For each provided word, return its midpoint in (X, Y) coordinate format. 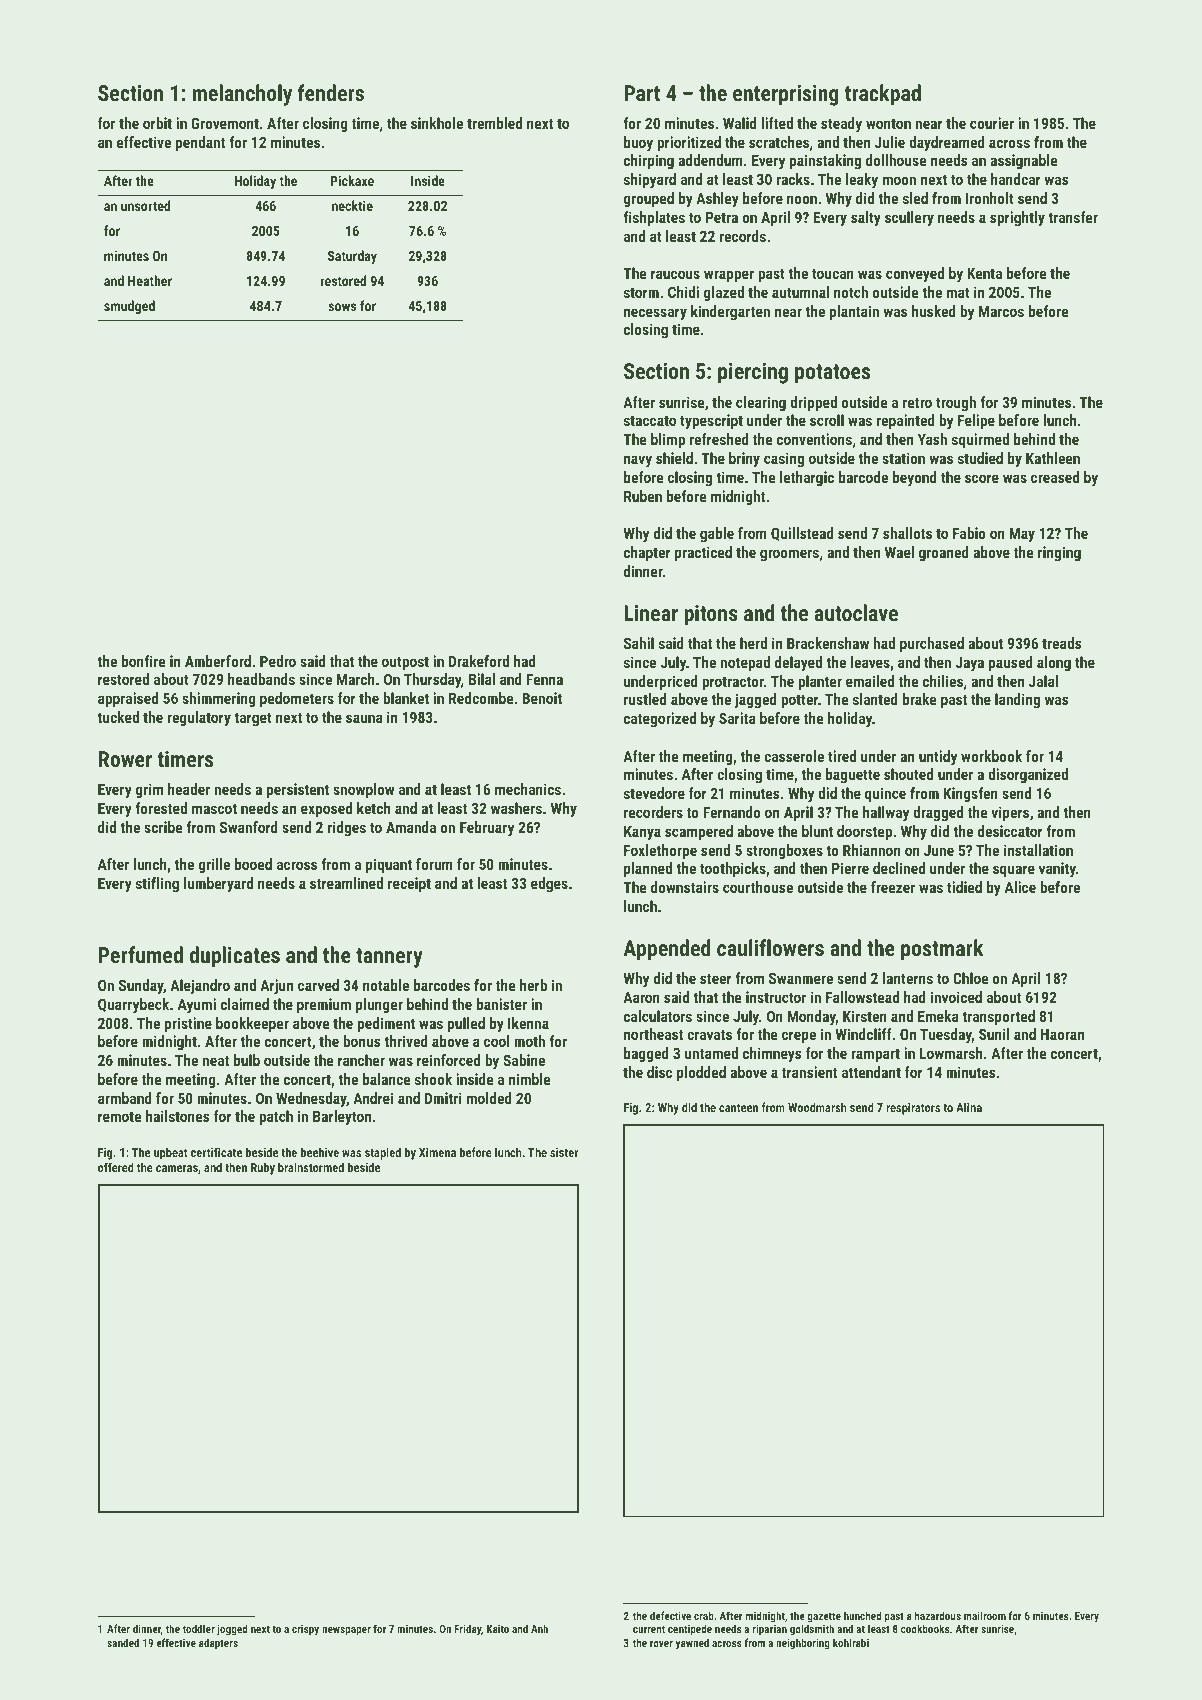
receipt (409, 884)
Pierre (850, 868)
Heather (150, 280)
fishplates (654, 218)
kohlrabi (851, 1642)
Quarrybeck (133, 1006)
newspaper (346, 1631)
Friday (467, 1630)
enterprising (786, 95)
